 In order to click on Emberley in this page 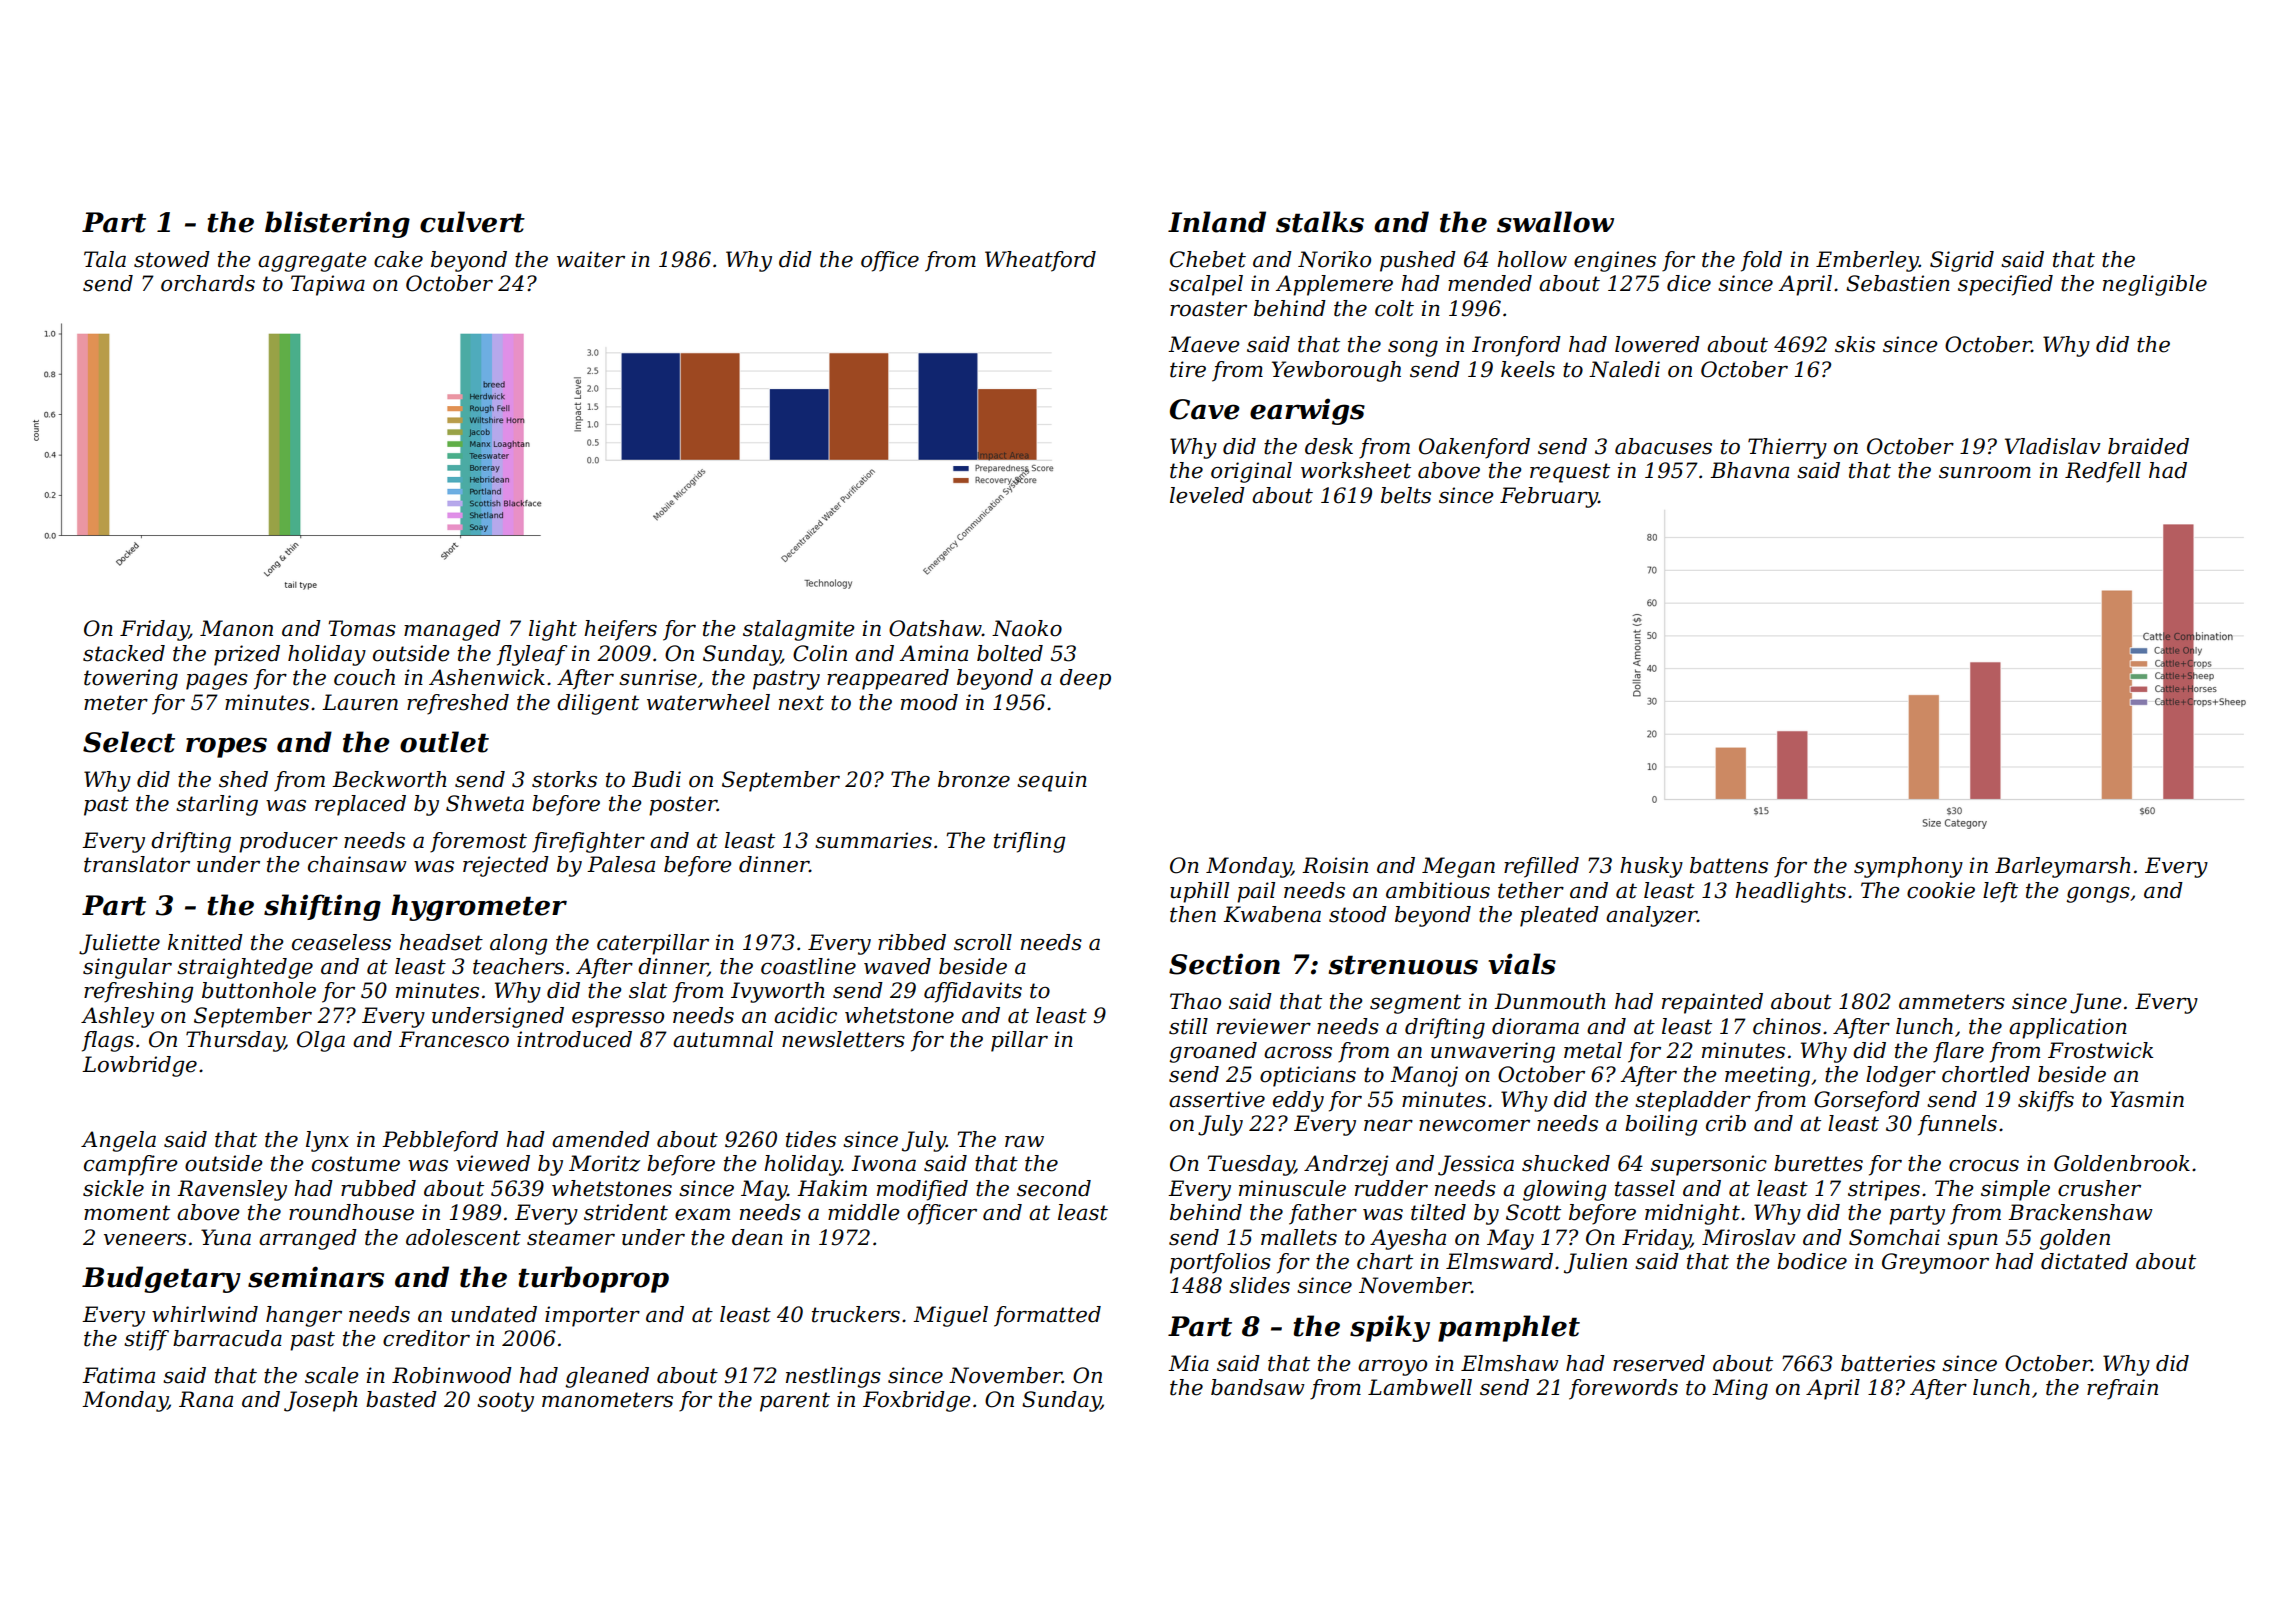, I will do `click(1867, 261)`.
